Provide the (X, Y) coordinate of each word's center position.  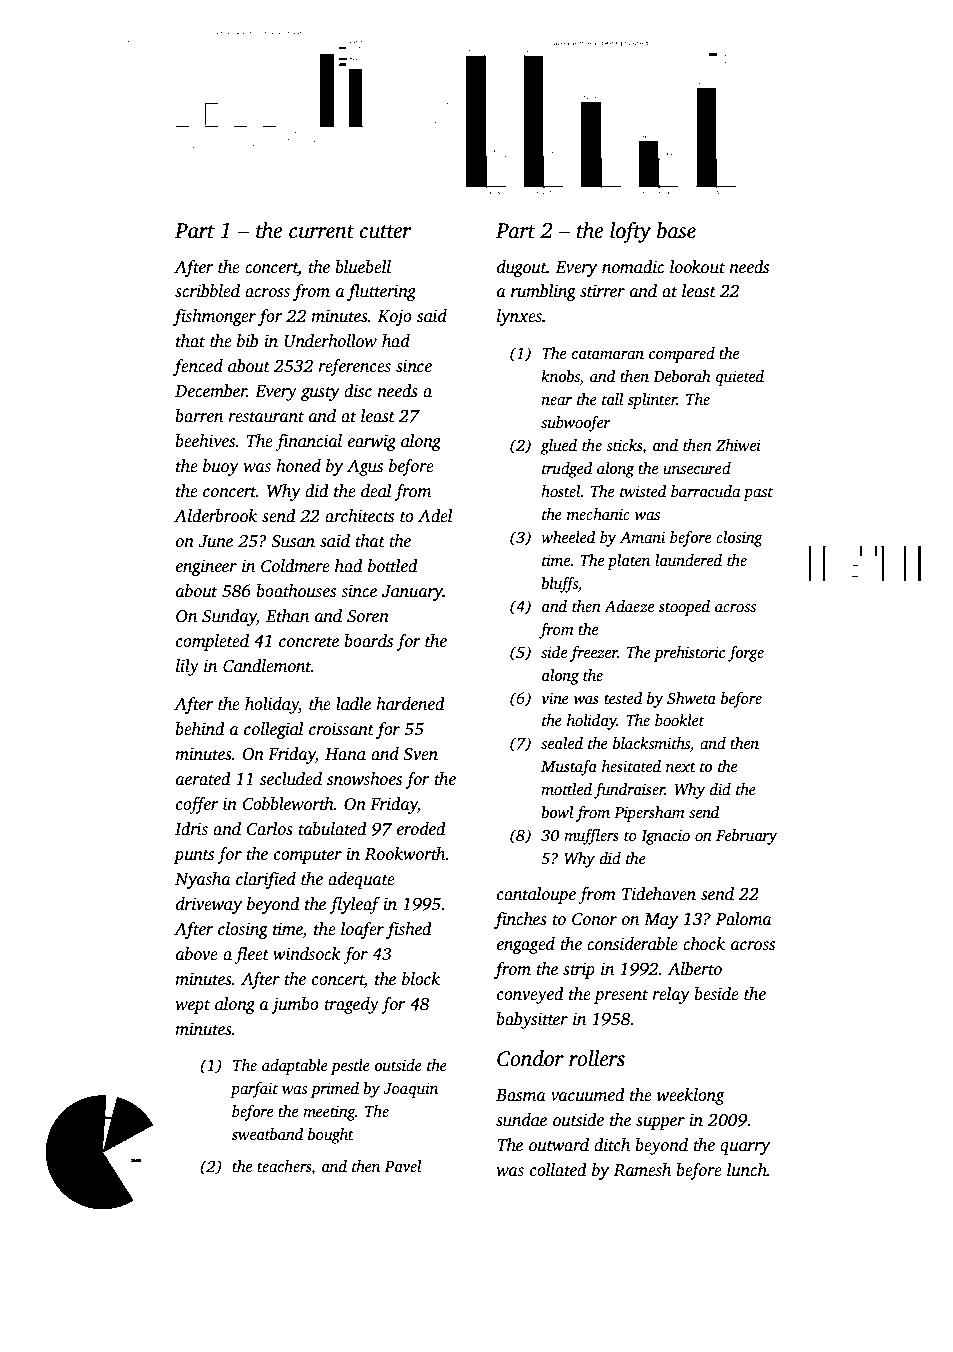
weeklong (691, 1096)
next (681, 767)
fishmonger (214, 317)
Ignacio (665, 837)
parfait (254, 1090)
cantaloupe (536, 895)
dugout (522, 268)
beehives (205, 441)
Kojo (395, 317)
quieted (740, 378)
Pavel (403, 1166)
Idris (191, 829)
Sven (420, 754)
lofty (630, 232)
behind (200, 729)
